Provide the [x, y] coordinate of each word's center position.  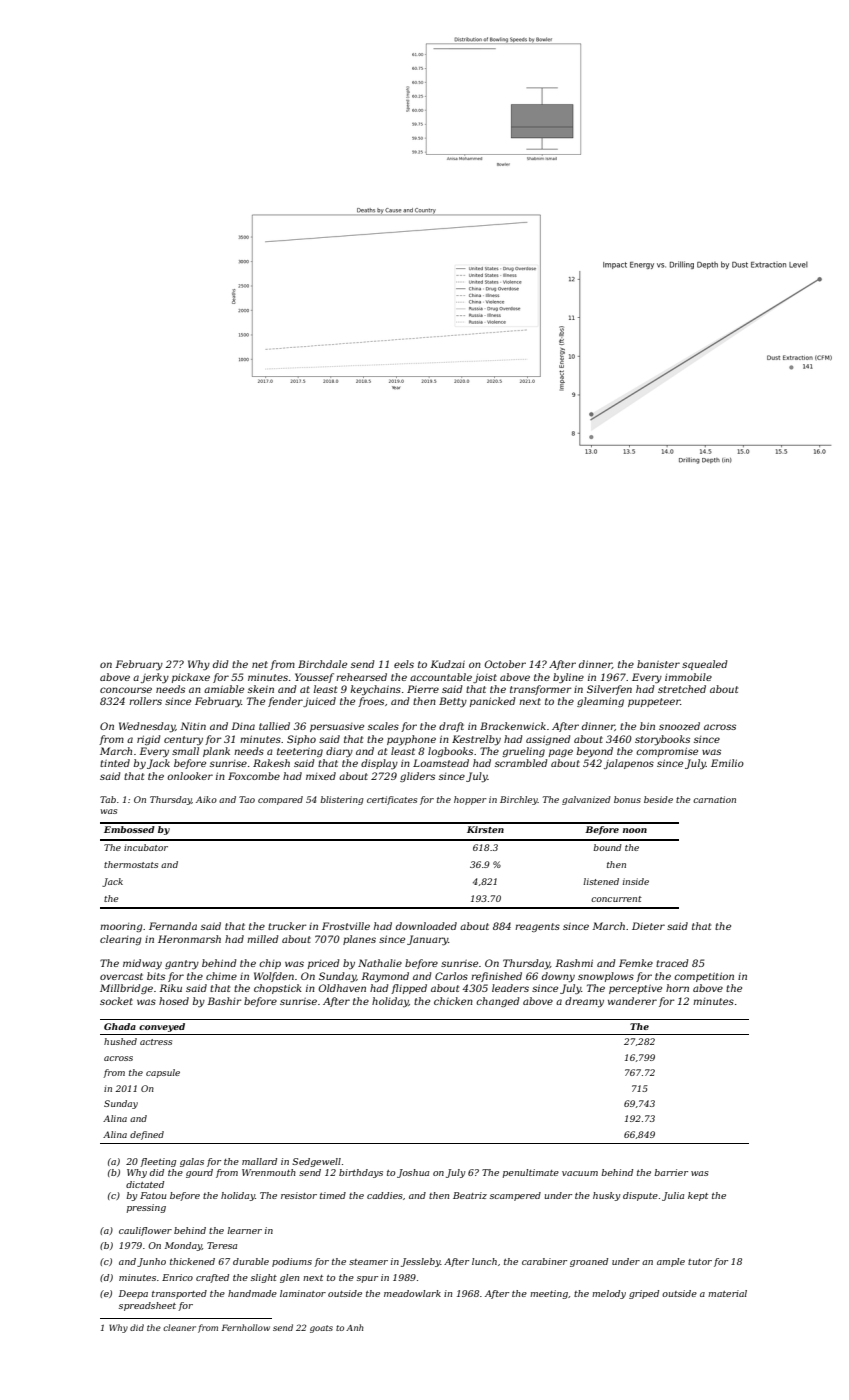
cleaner [179, 1327]
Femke [636, 963]
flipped [409, 989]
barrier [671, 1172]
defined [147, 1135]
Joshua [413, 1173]
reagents [537, 927]
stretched [682, 689]
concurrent [616, 899]
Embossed [129, 829]
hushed [120, 1041]
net [260, 664]
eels [404, 664]
